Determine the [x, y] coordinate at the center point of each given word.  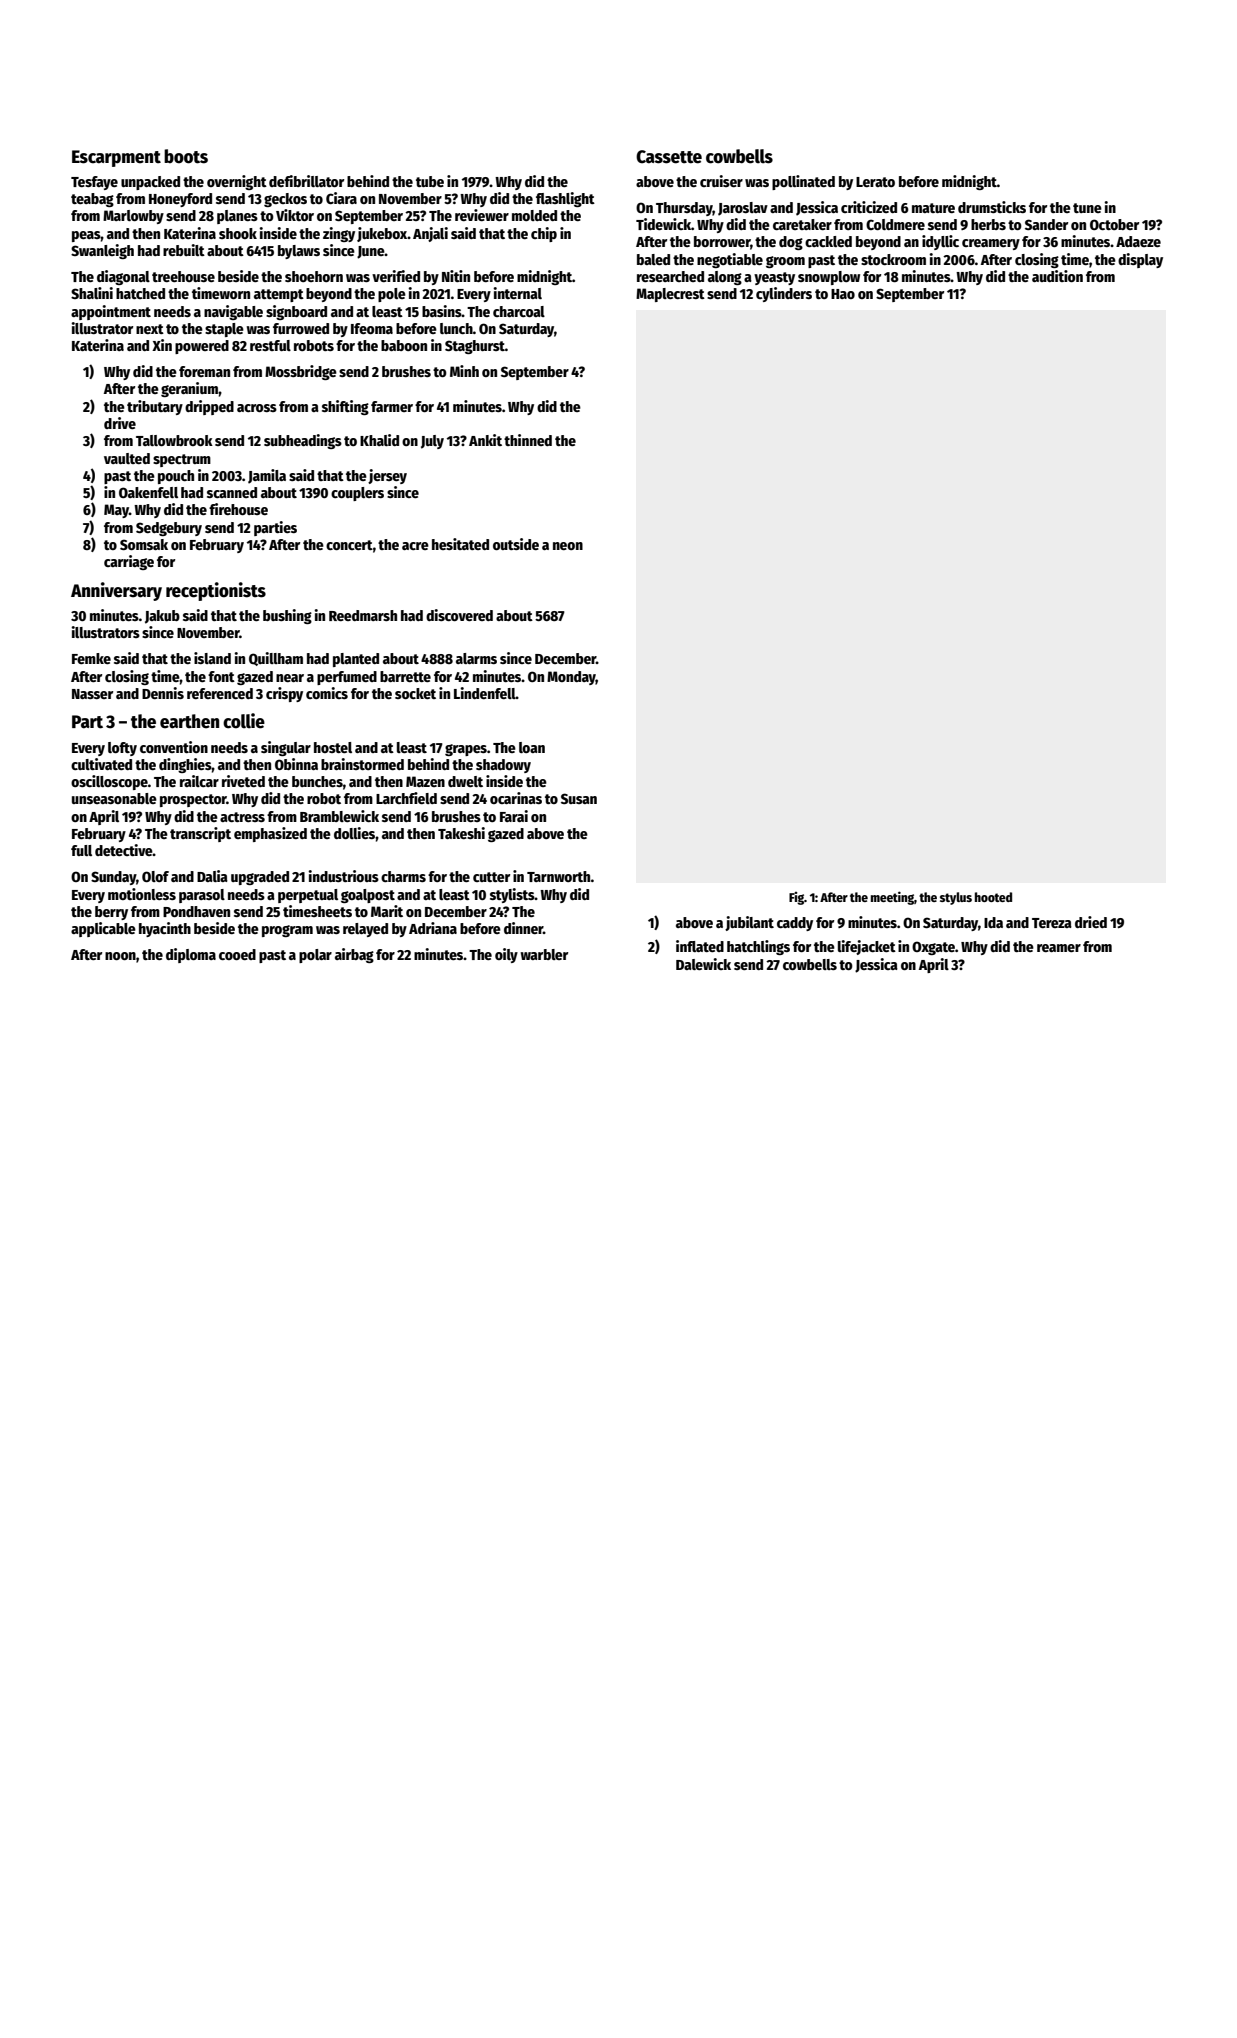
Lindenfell [485, 693]
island [212, 658]
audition [1057, 276]
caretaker [802, 224]
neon [568, 546]
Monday [571, 678]
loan [532, 747]
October [1114, 224]
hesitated [460, 544]
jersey [387, 476]
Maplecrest [670, 295]
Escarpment [116, 158]
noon [120, 956]
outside [516, 544]
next [150, 329]
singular [286, 748]
